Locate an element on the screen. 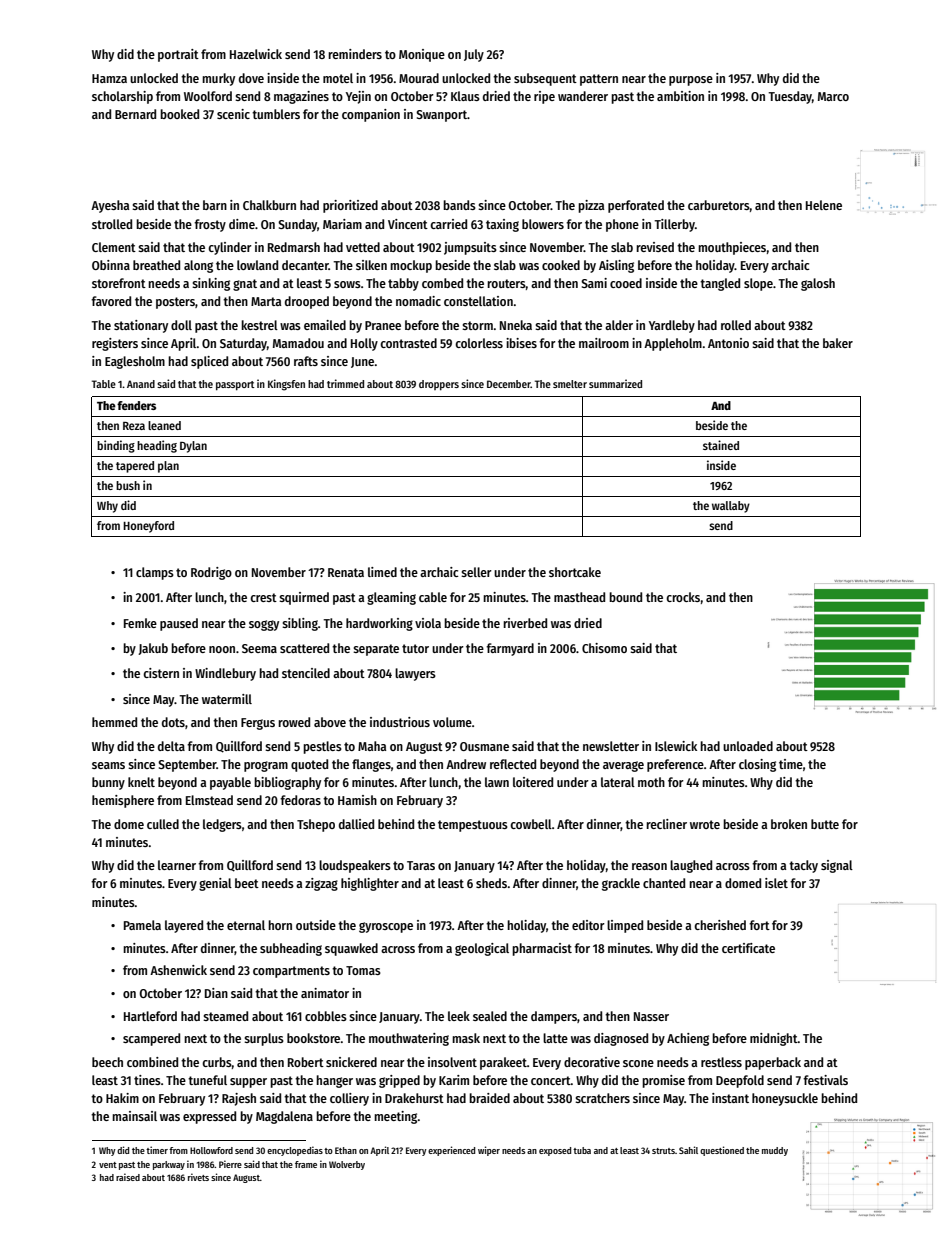 This screenshot has height=1233, width=952. moth is located at coordinates (651, 782).
